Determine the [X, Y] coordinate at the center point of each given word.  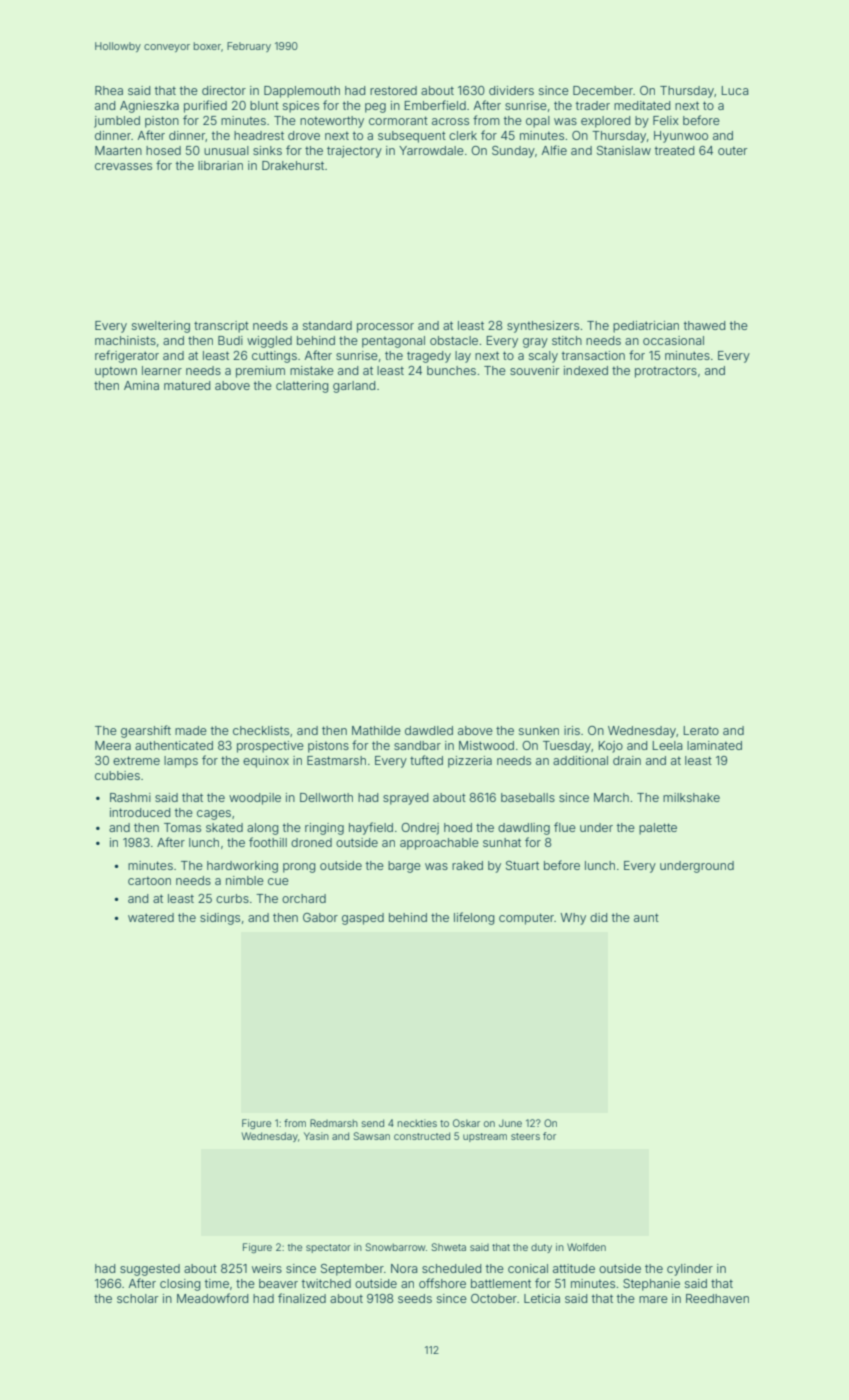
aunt [646, 917]
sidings [220, 919]
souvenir [534, 370]
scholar [137, 1298]
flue [565, 827]
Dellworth [326, 797]
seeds [415, 1298]
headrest [259, 135]
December [603, 90]
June [510, 1123]
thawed [704, 325]
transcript [221, 327]
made [191, 730]
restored [393, 90]
